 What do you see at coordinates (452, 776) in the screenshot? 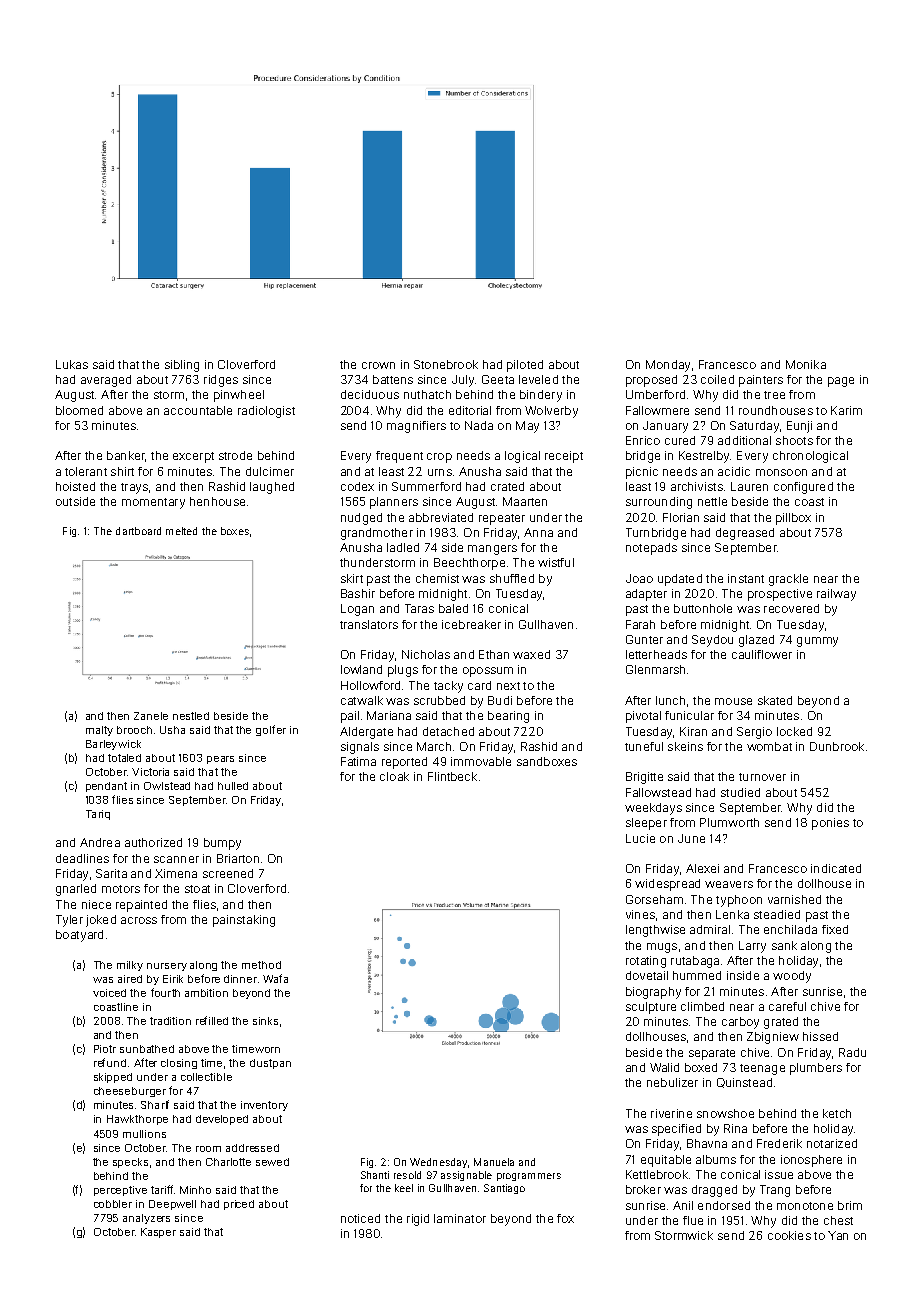
I see `Flintbeck` at bounding box center [452, 776].
